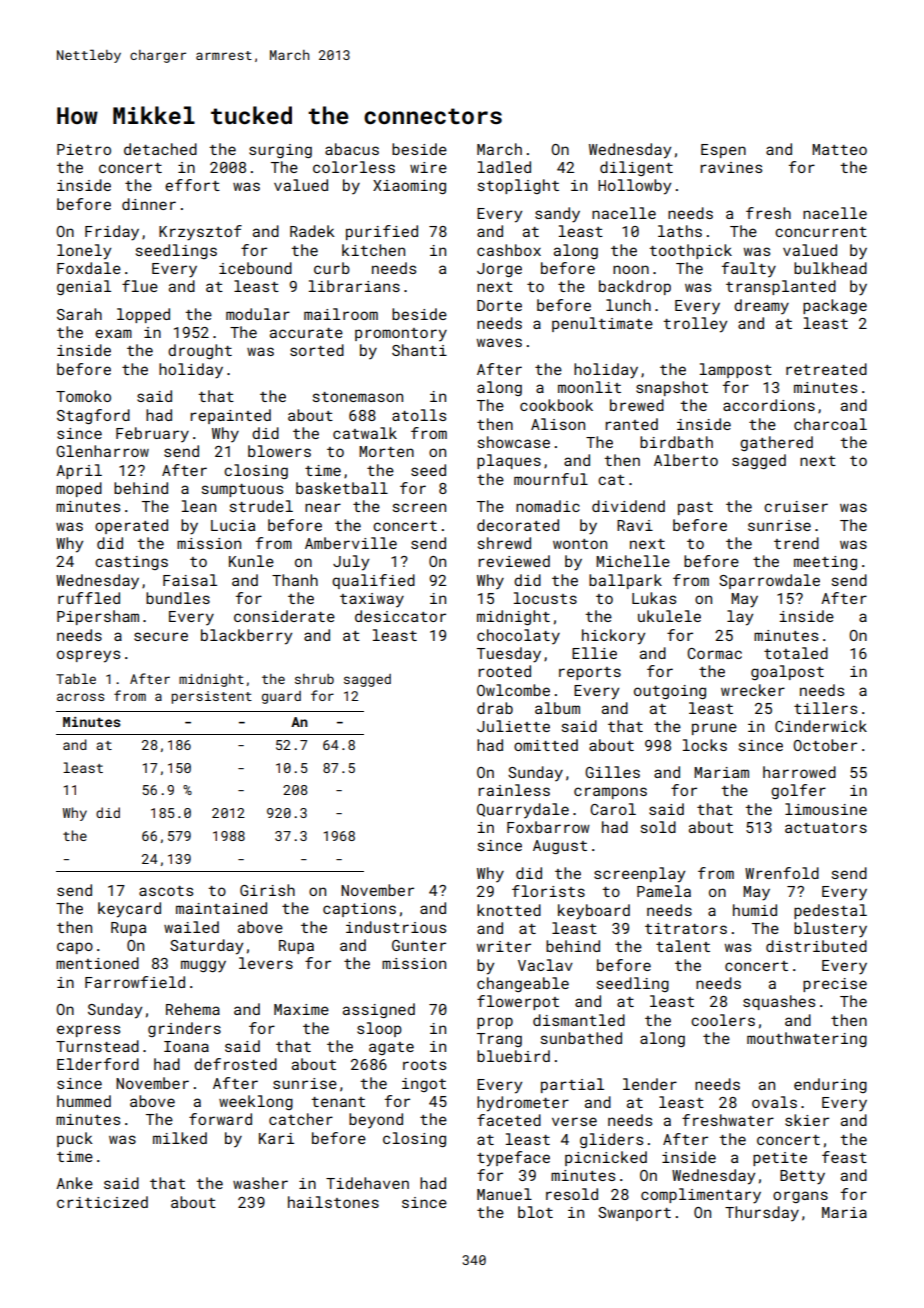 Image resolution: width=924 pixels, height=1308 pixels. Describe the element at coordinates (650, 1084) in the screenshot. I see `lender` at that location.
